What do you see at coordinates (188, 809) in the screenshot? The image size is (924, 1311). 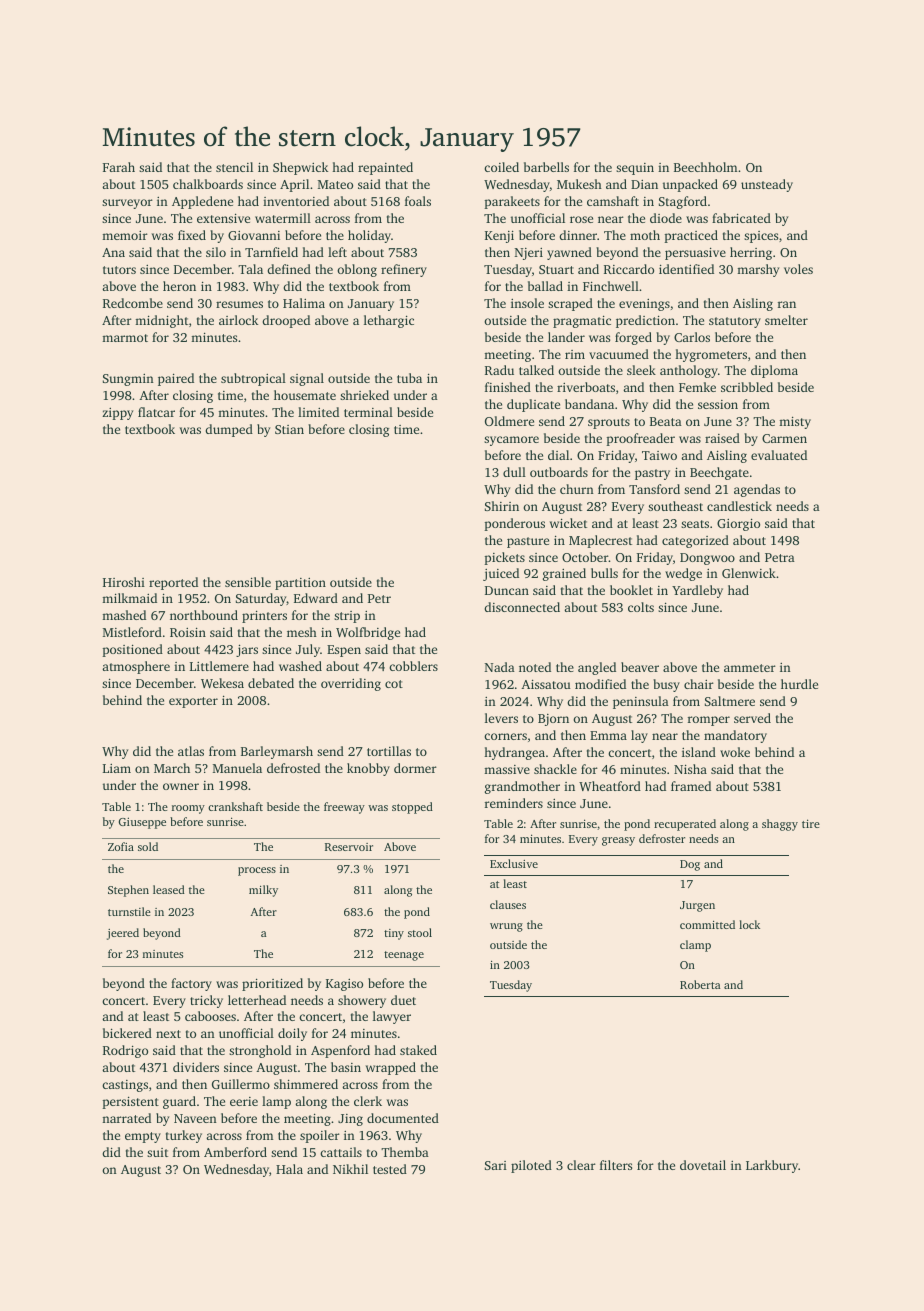 I see `roomy` at bounding box center [188, 809].
